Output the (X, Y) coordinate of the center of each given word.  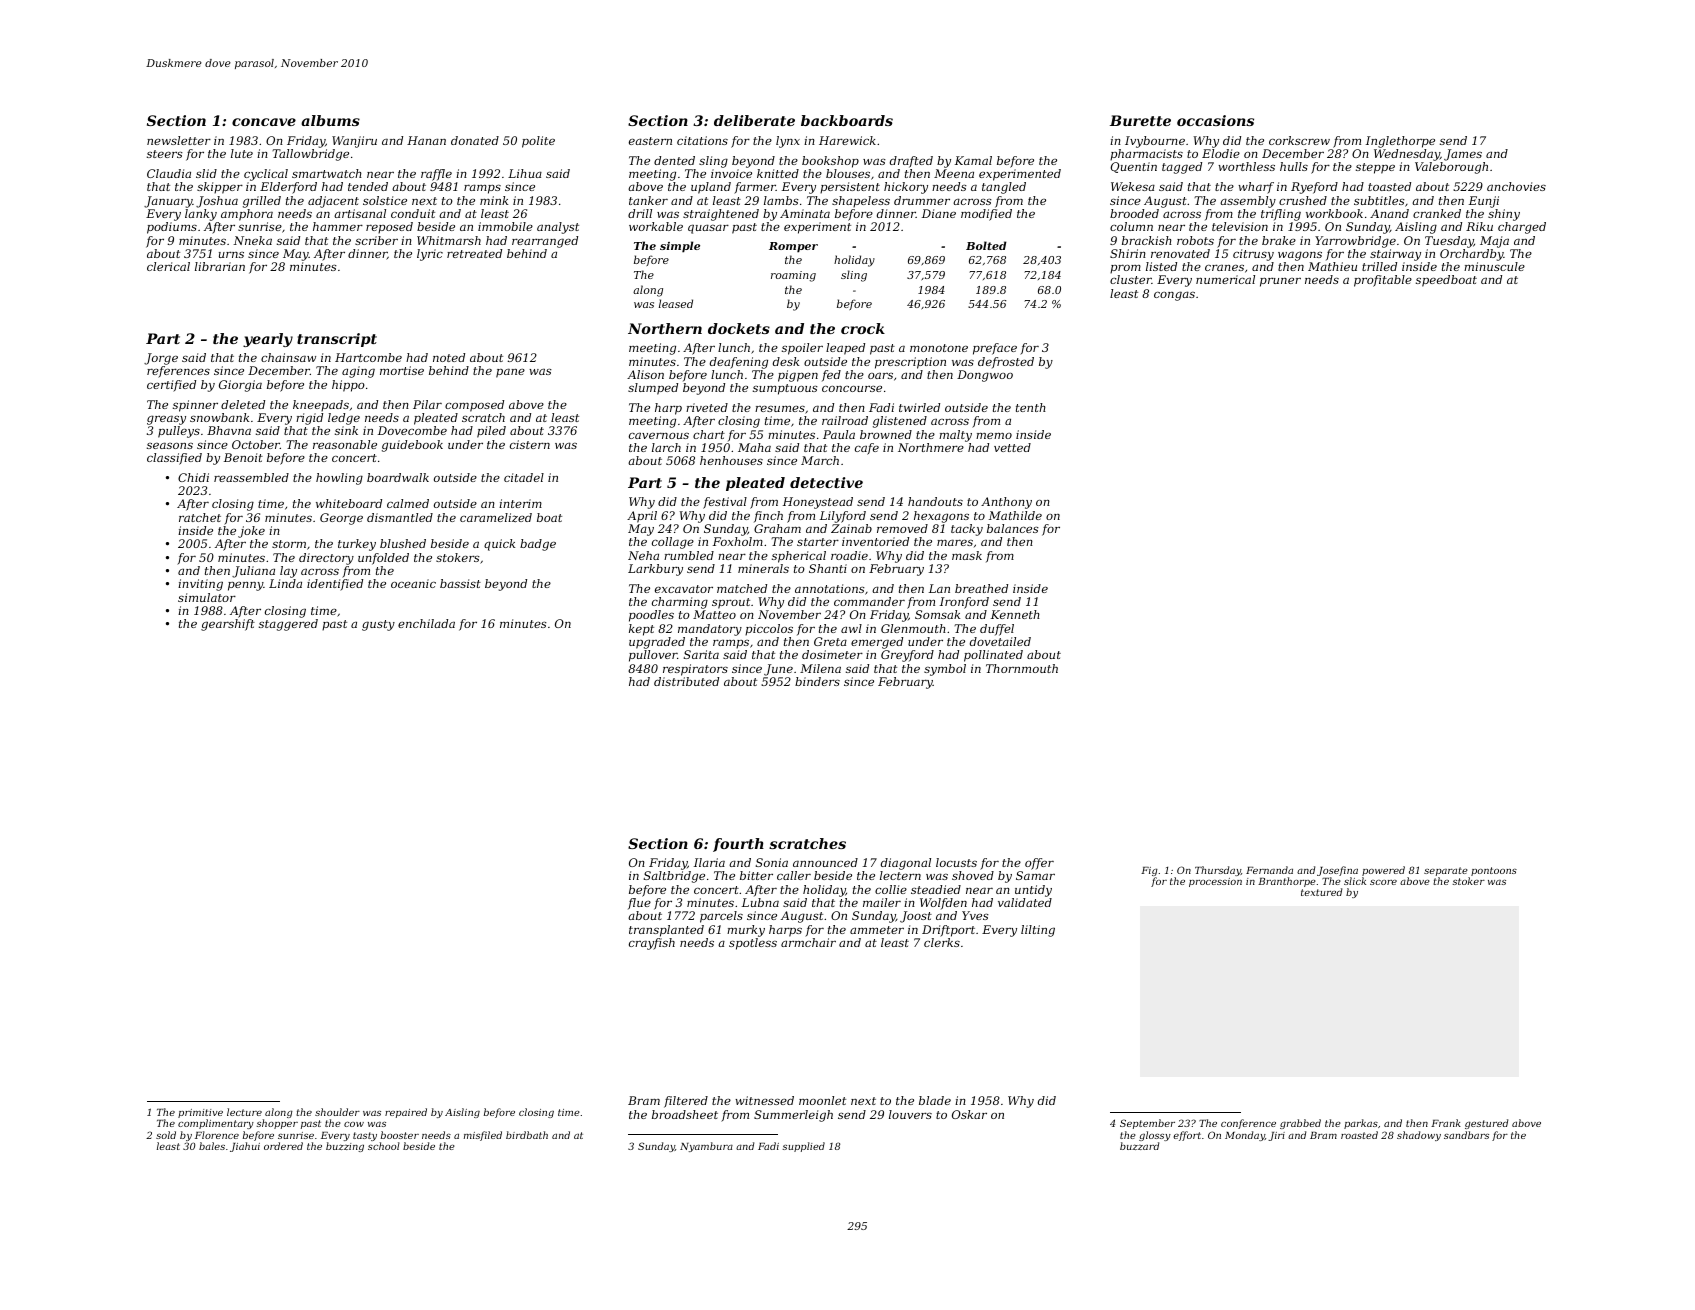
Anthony (1006, 503)
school (384, 1146)
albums (330, 120)
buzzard (1139, 1146)
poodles (651, 616)
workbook (1334, 213)
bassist (460, 583)
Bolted (986, 245)
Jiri (1276, 1136)
